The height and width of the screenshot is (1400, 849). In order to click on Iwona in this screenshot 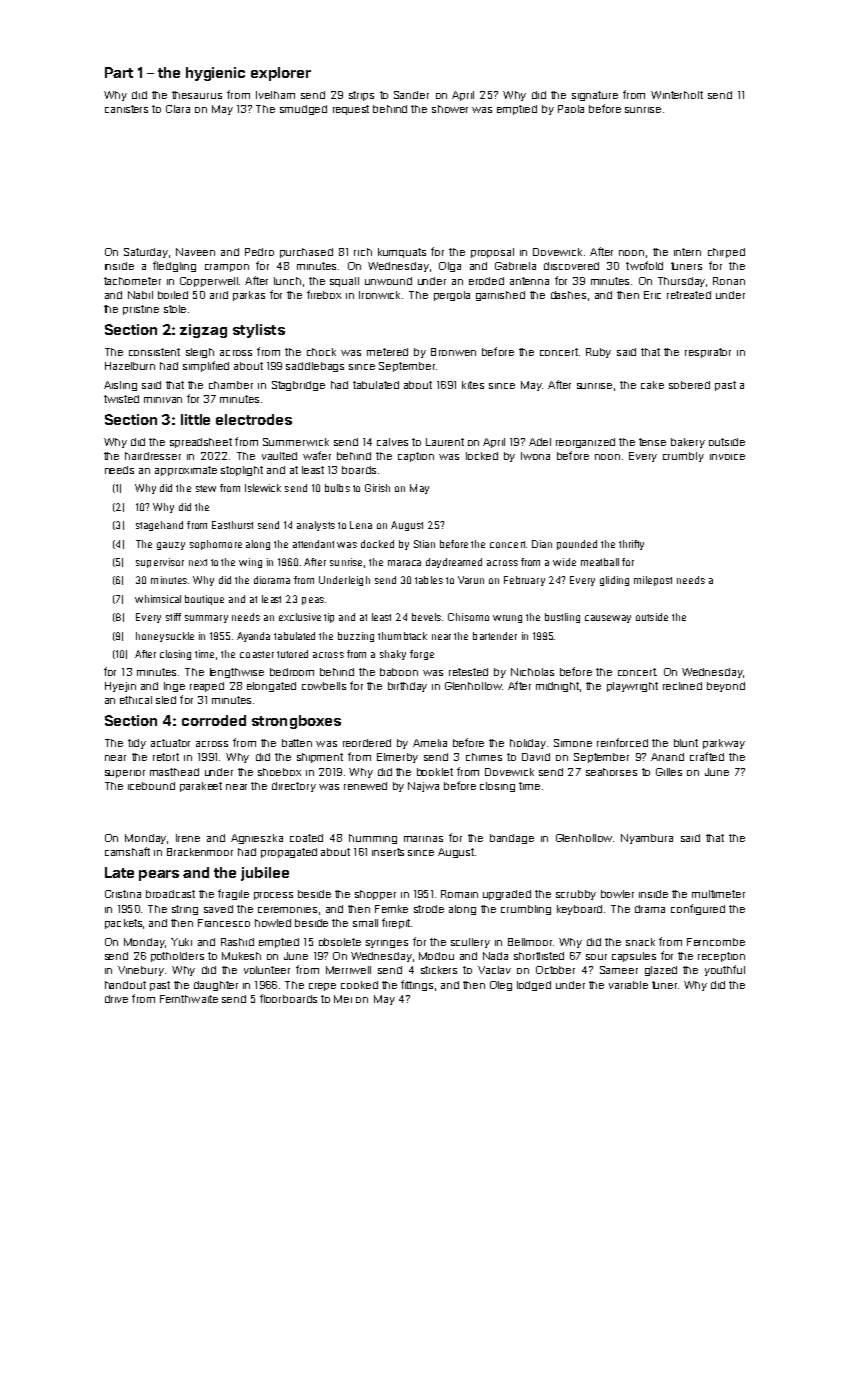, I will do `click(535, 456)`.
